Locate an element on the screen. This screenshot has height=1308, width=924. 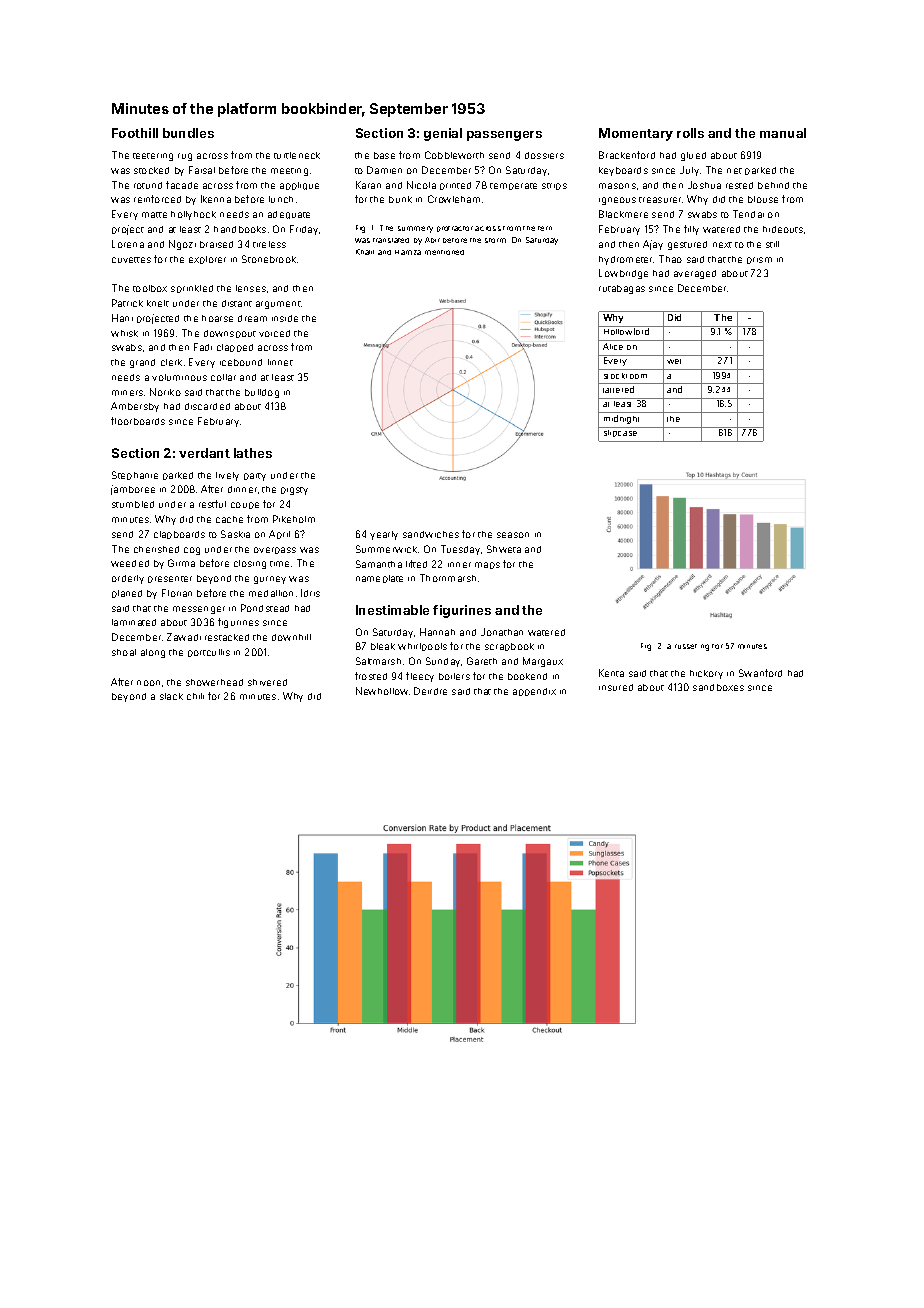
genial is located at coordinates (443, 134).
